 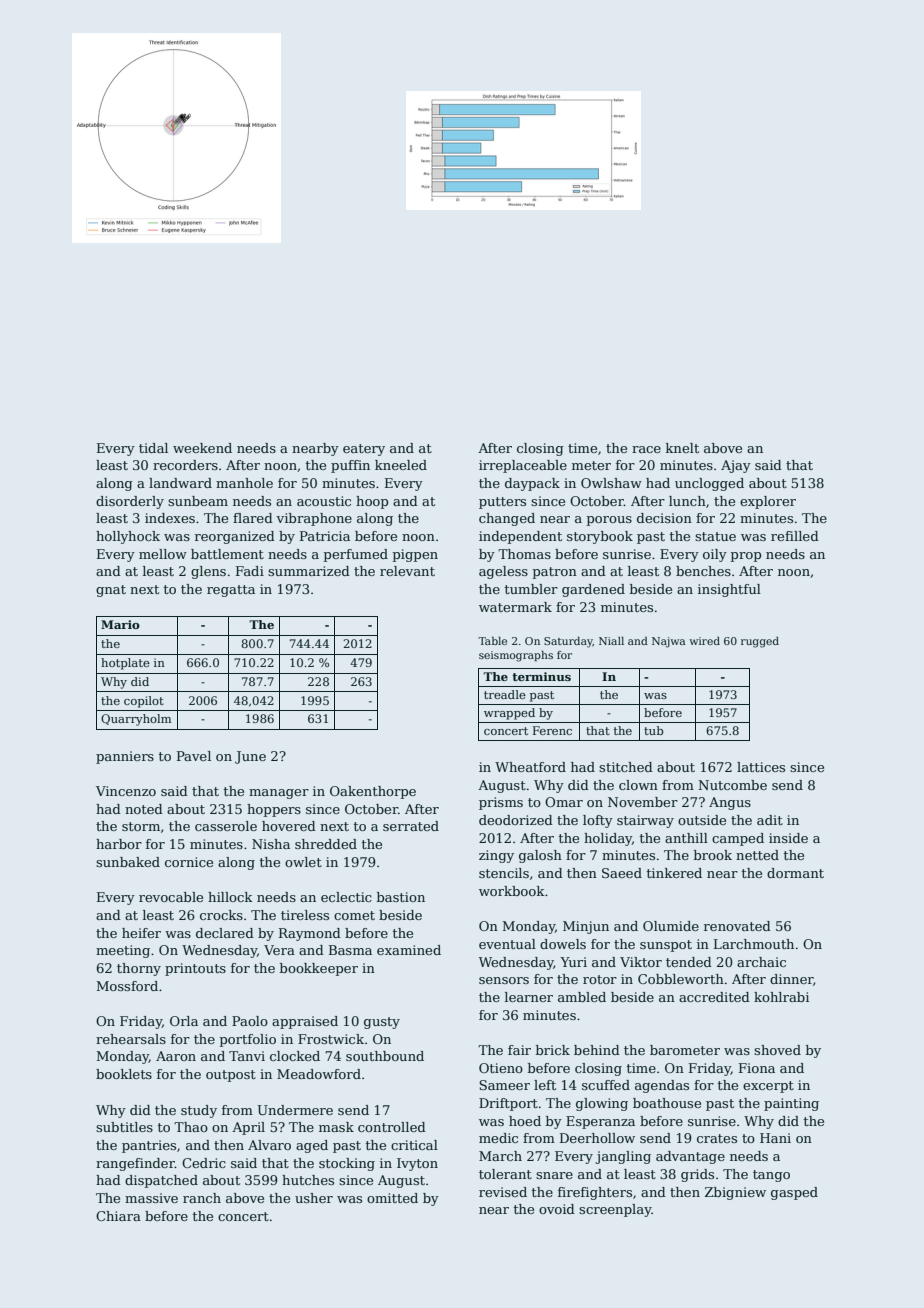 What do you see at coordinates (415, 555) in the screenshot?
I see `pigpen` at bounding box center [415, 555].
